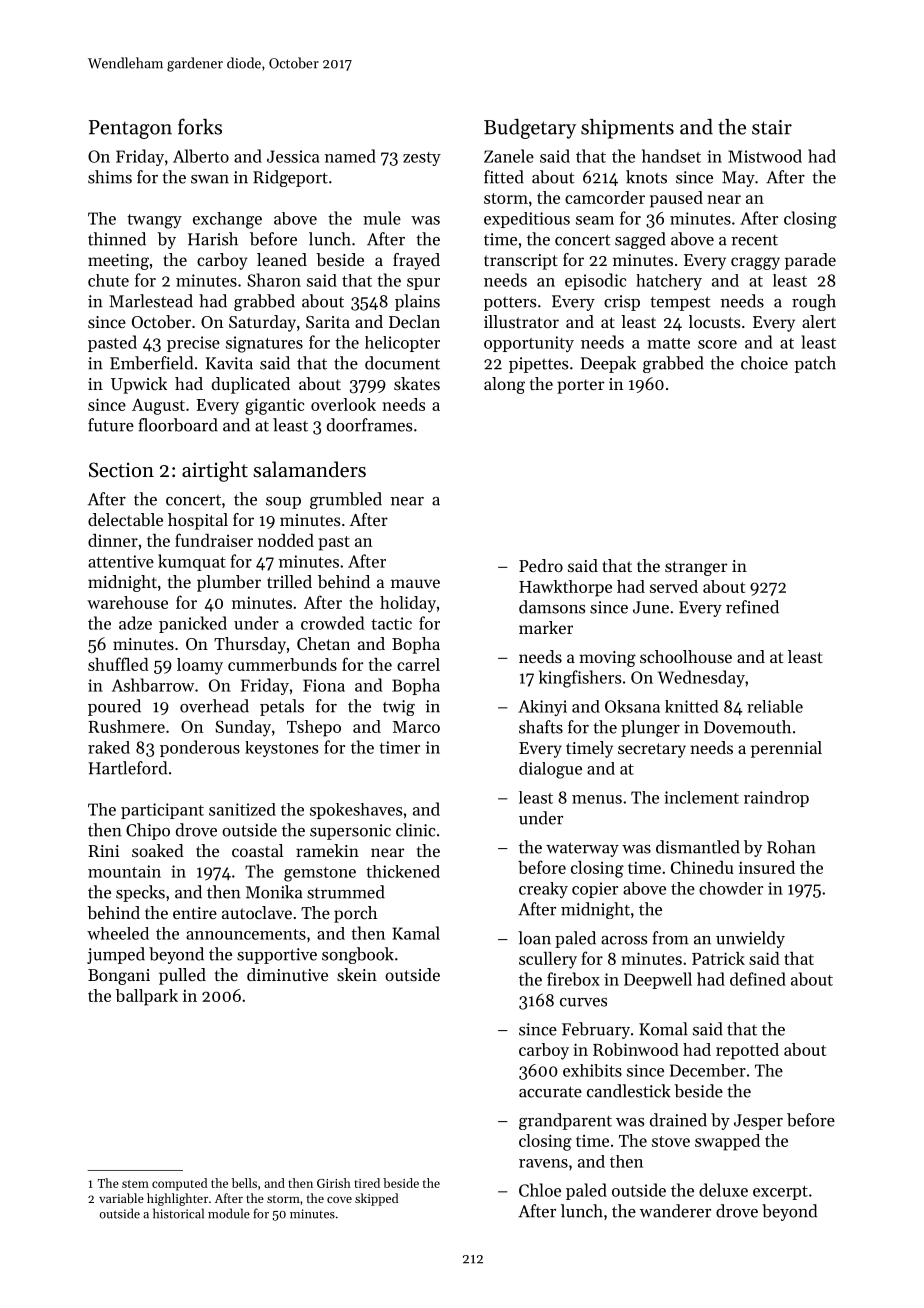 The width and height of the image is (924, 1308). What do you see at coordinates (765, 156) in the image?
I see `Mistwood` at bounding box center [765, 156].
